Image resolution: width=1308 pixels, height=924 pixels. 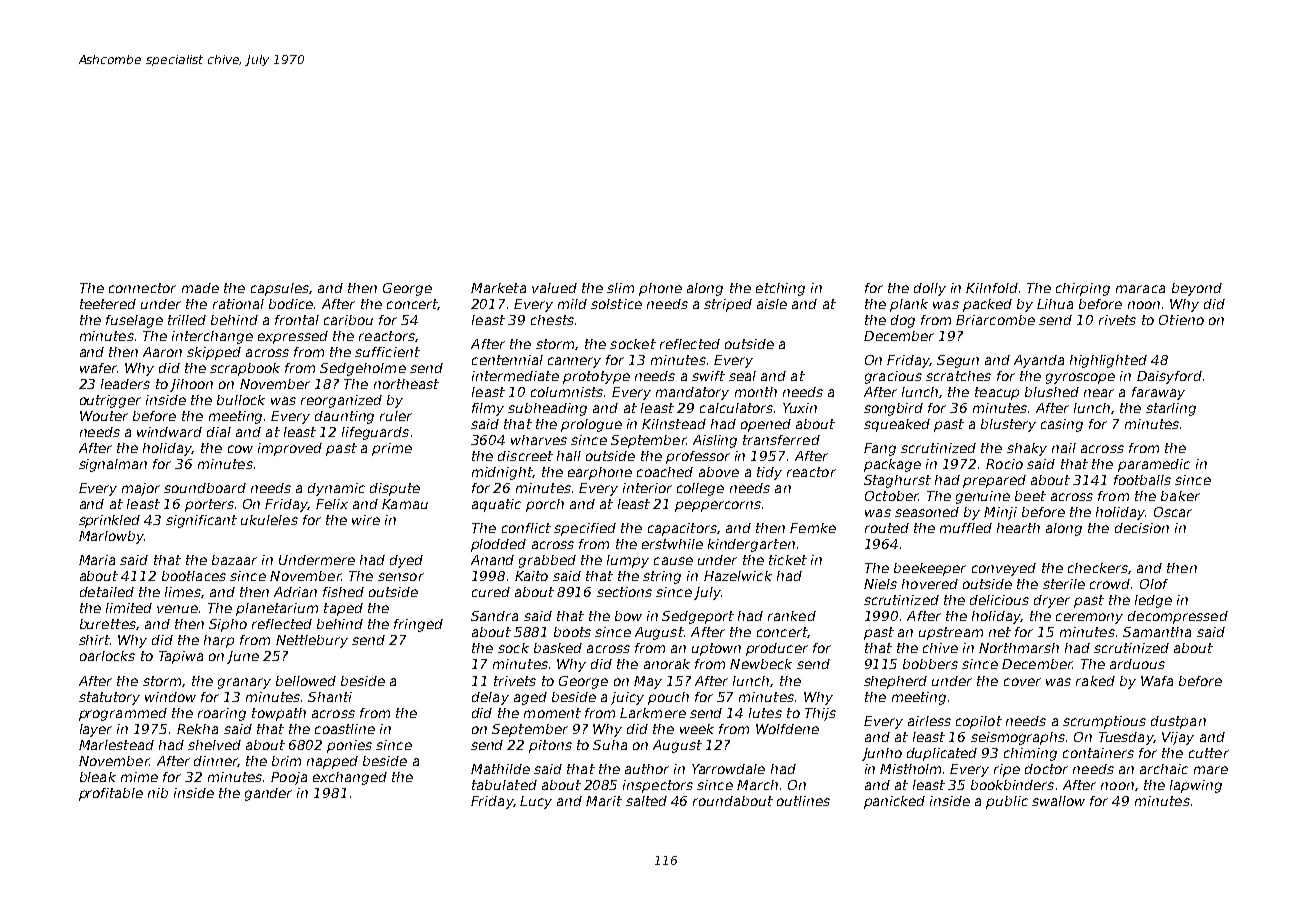 I want to click on beet, so click(x=1030, y=496).
